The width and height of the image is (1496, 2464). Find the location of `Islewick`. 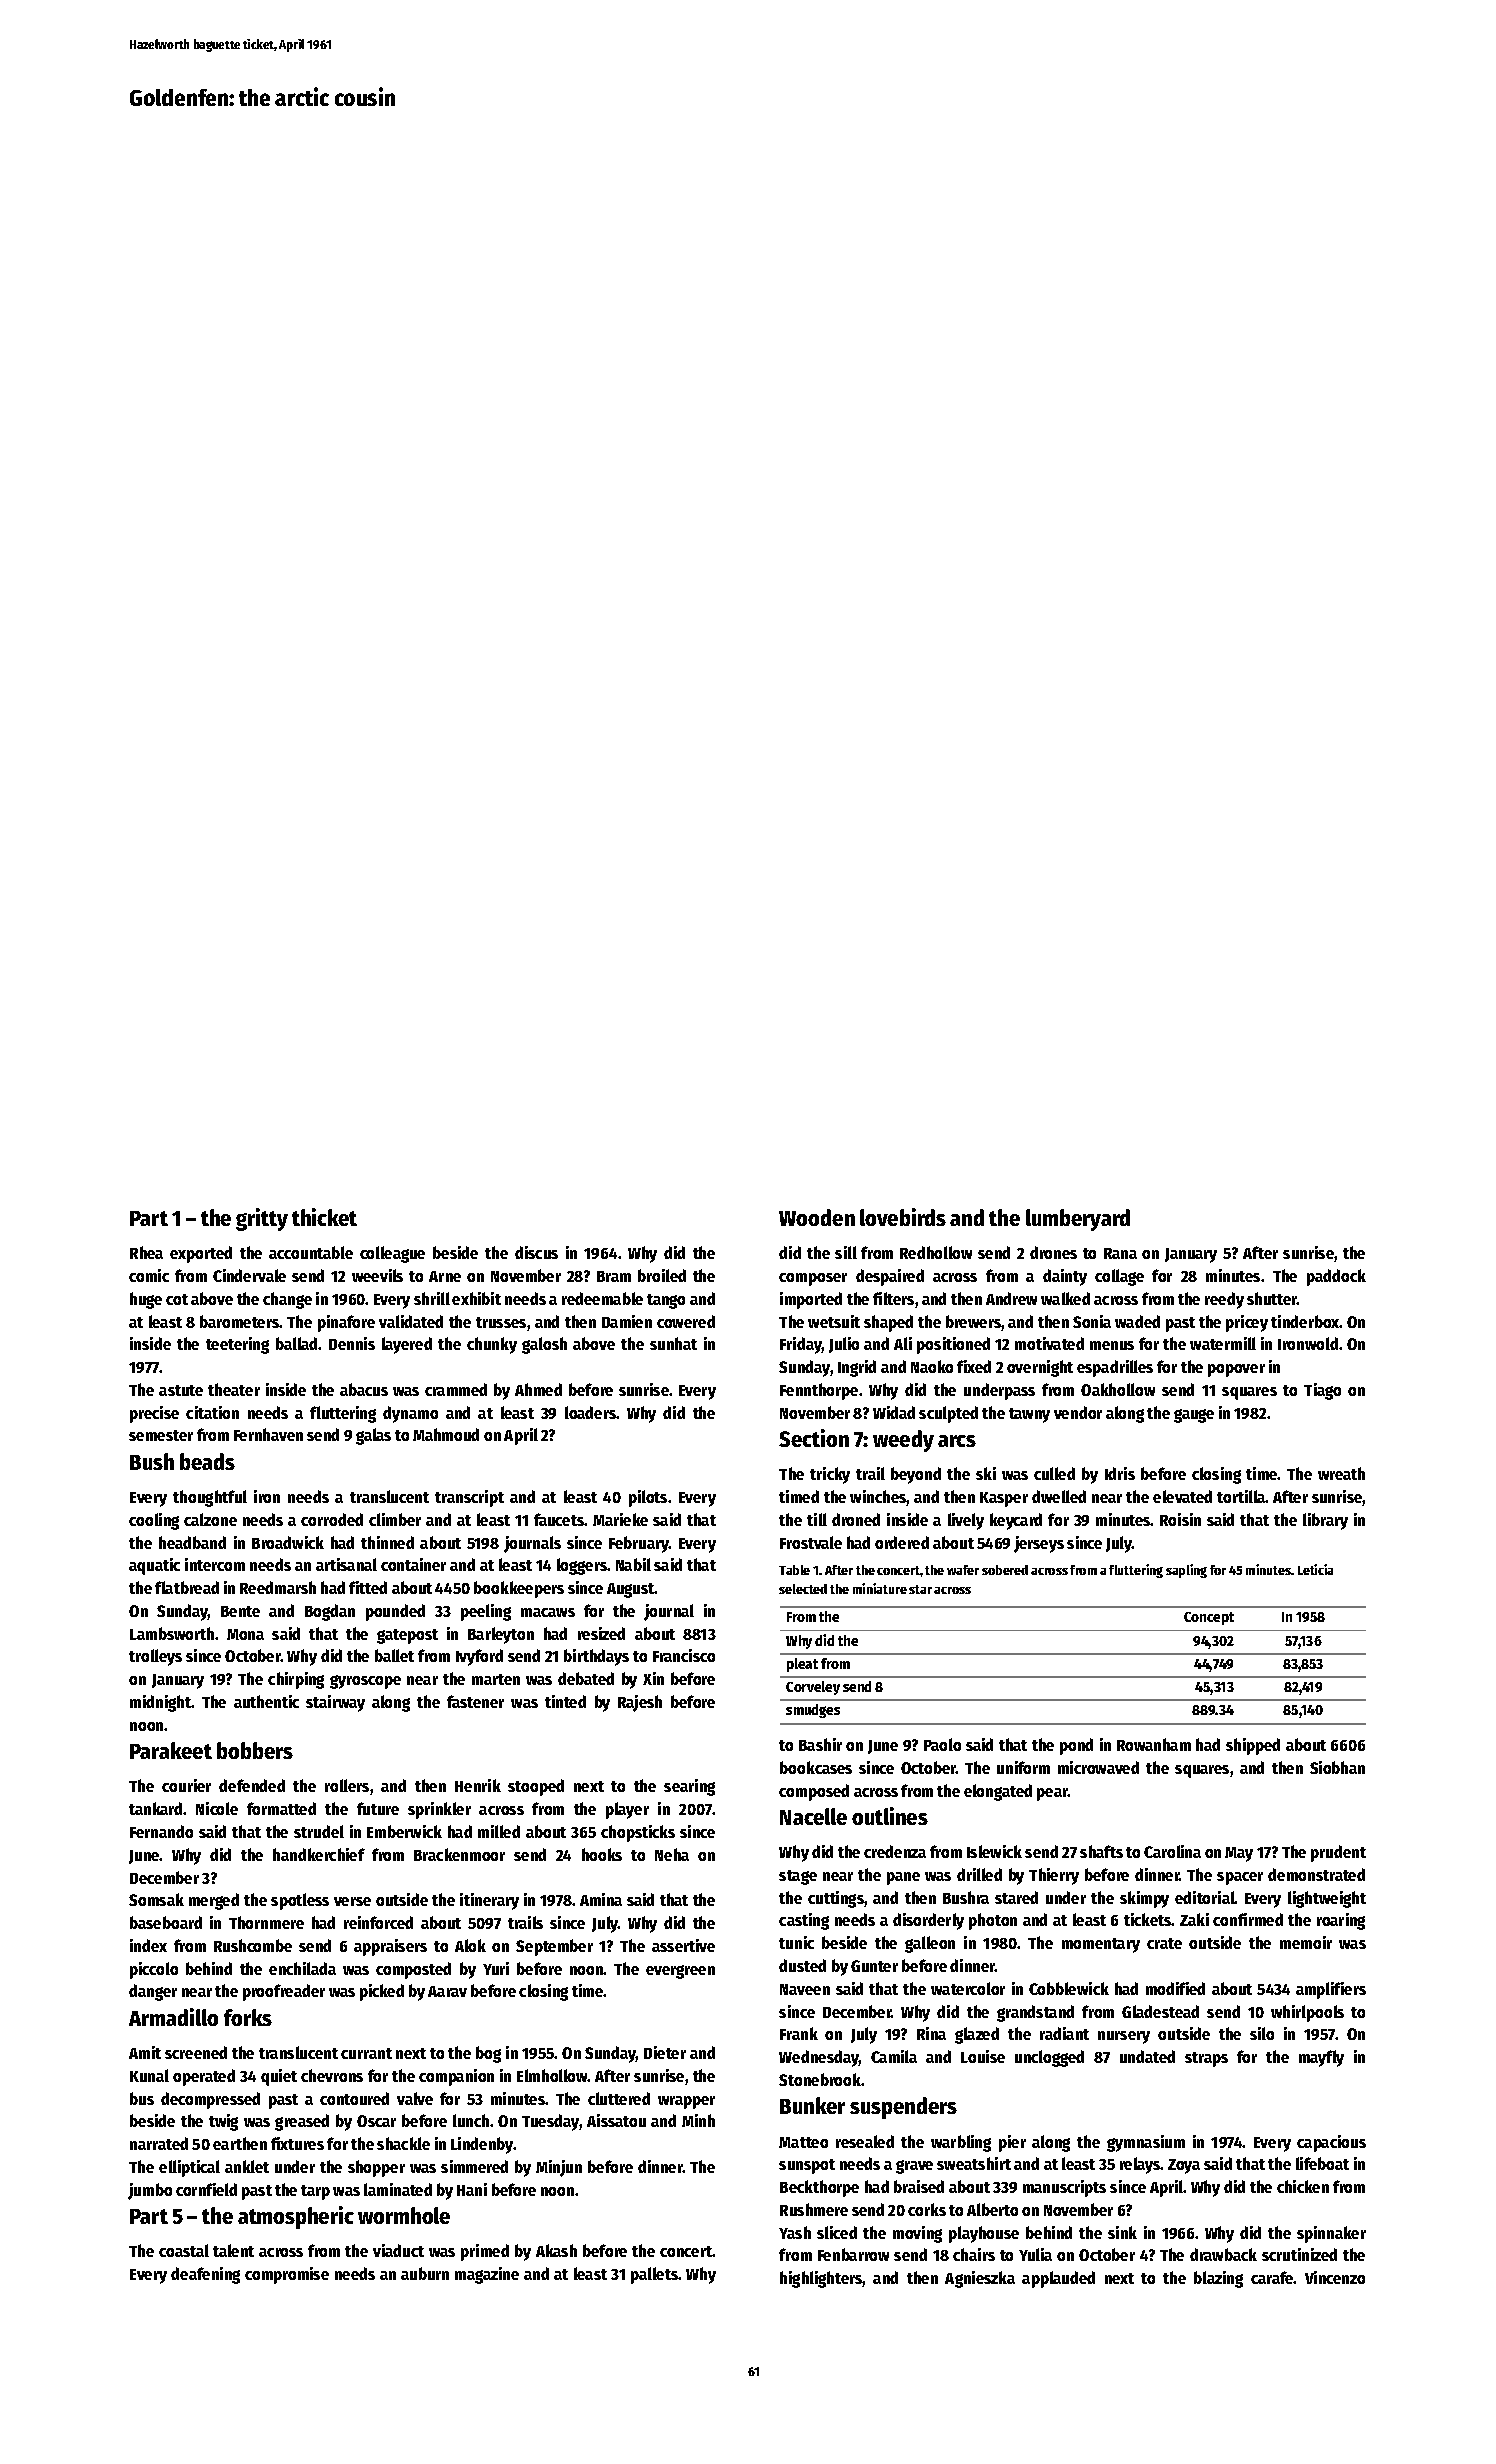

Islewick is located at coordinates (994, 1851).
